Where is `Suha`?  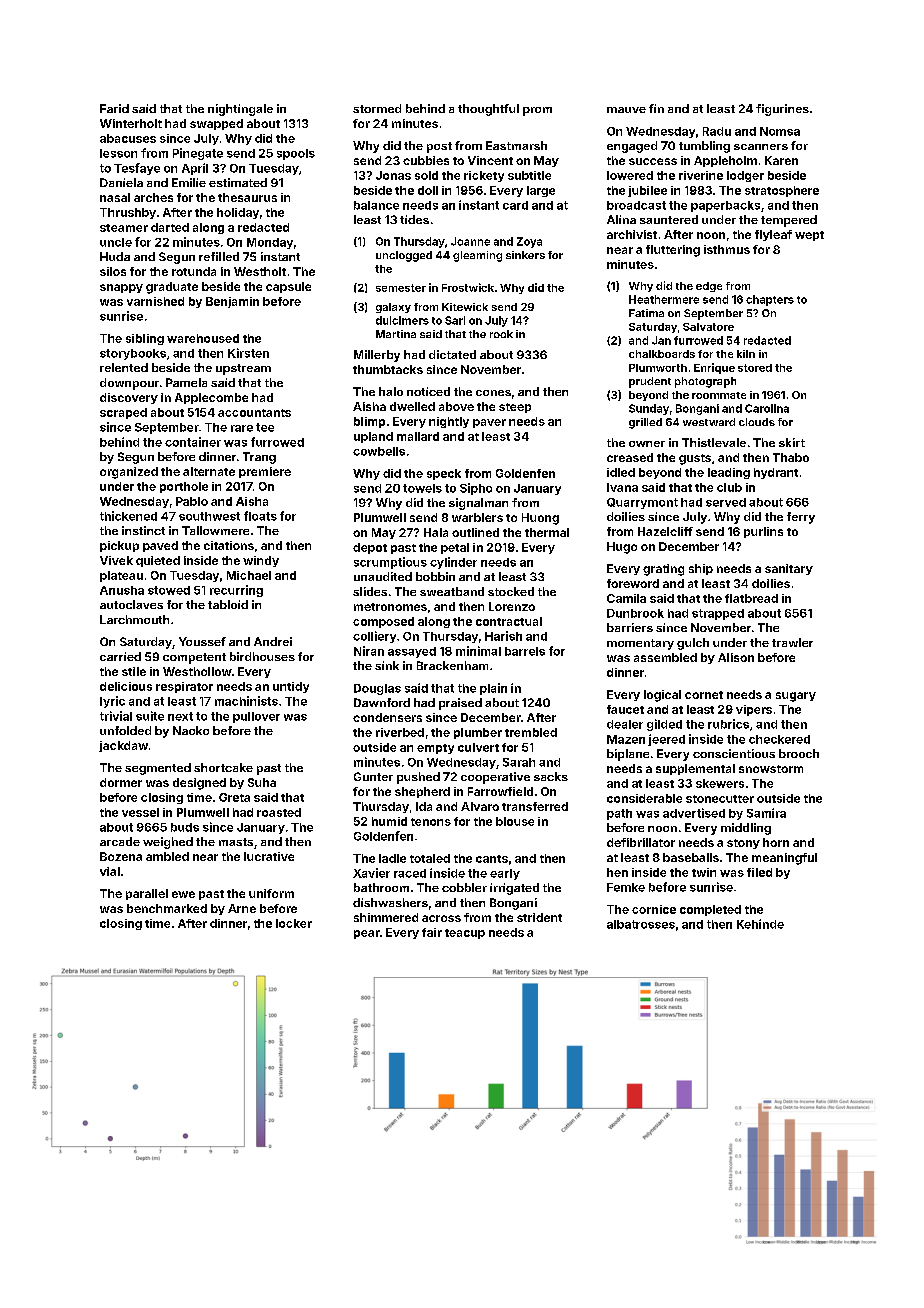
Suha is located at coordinates (262, 782).
